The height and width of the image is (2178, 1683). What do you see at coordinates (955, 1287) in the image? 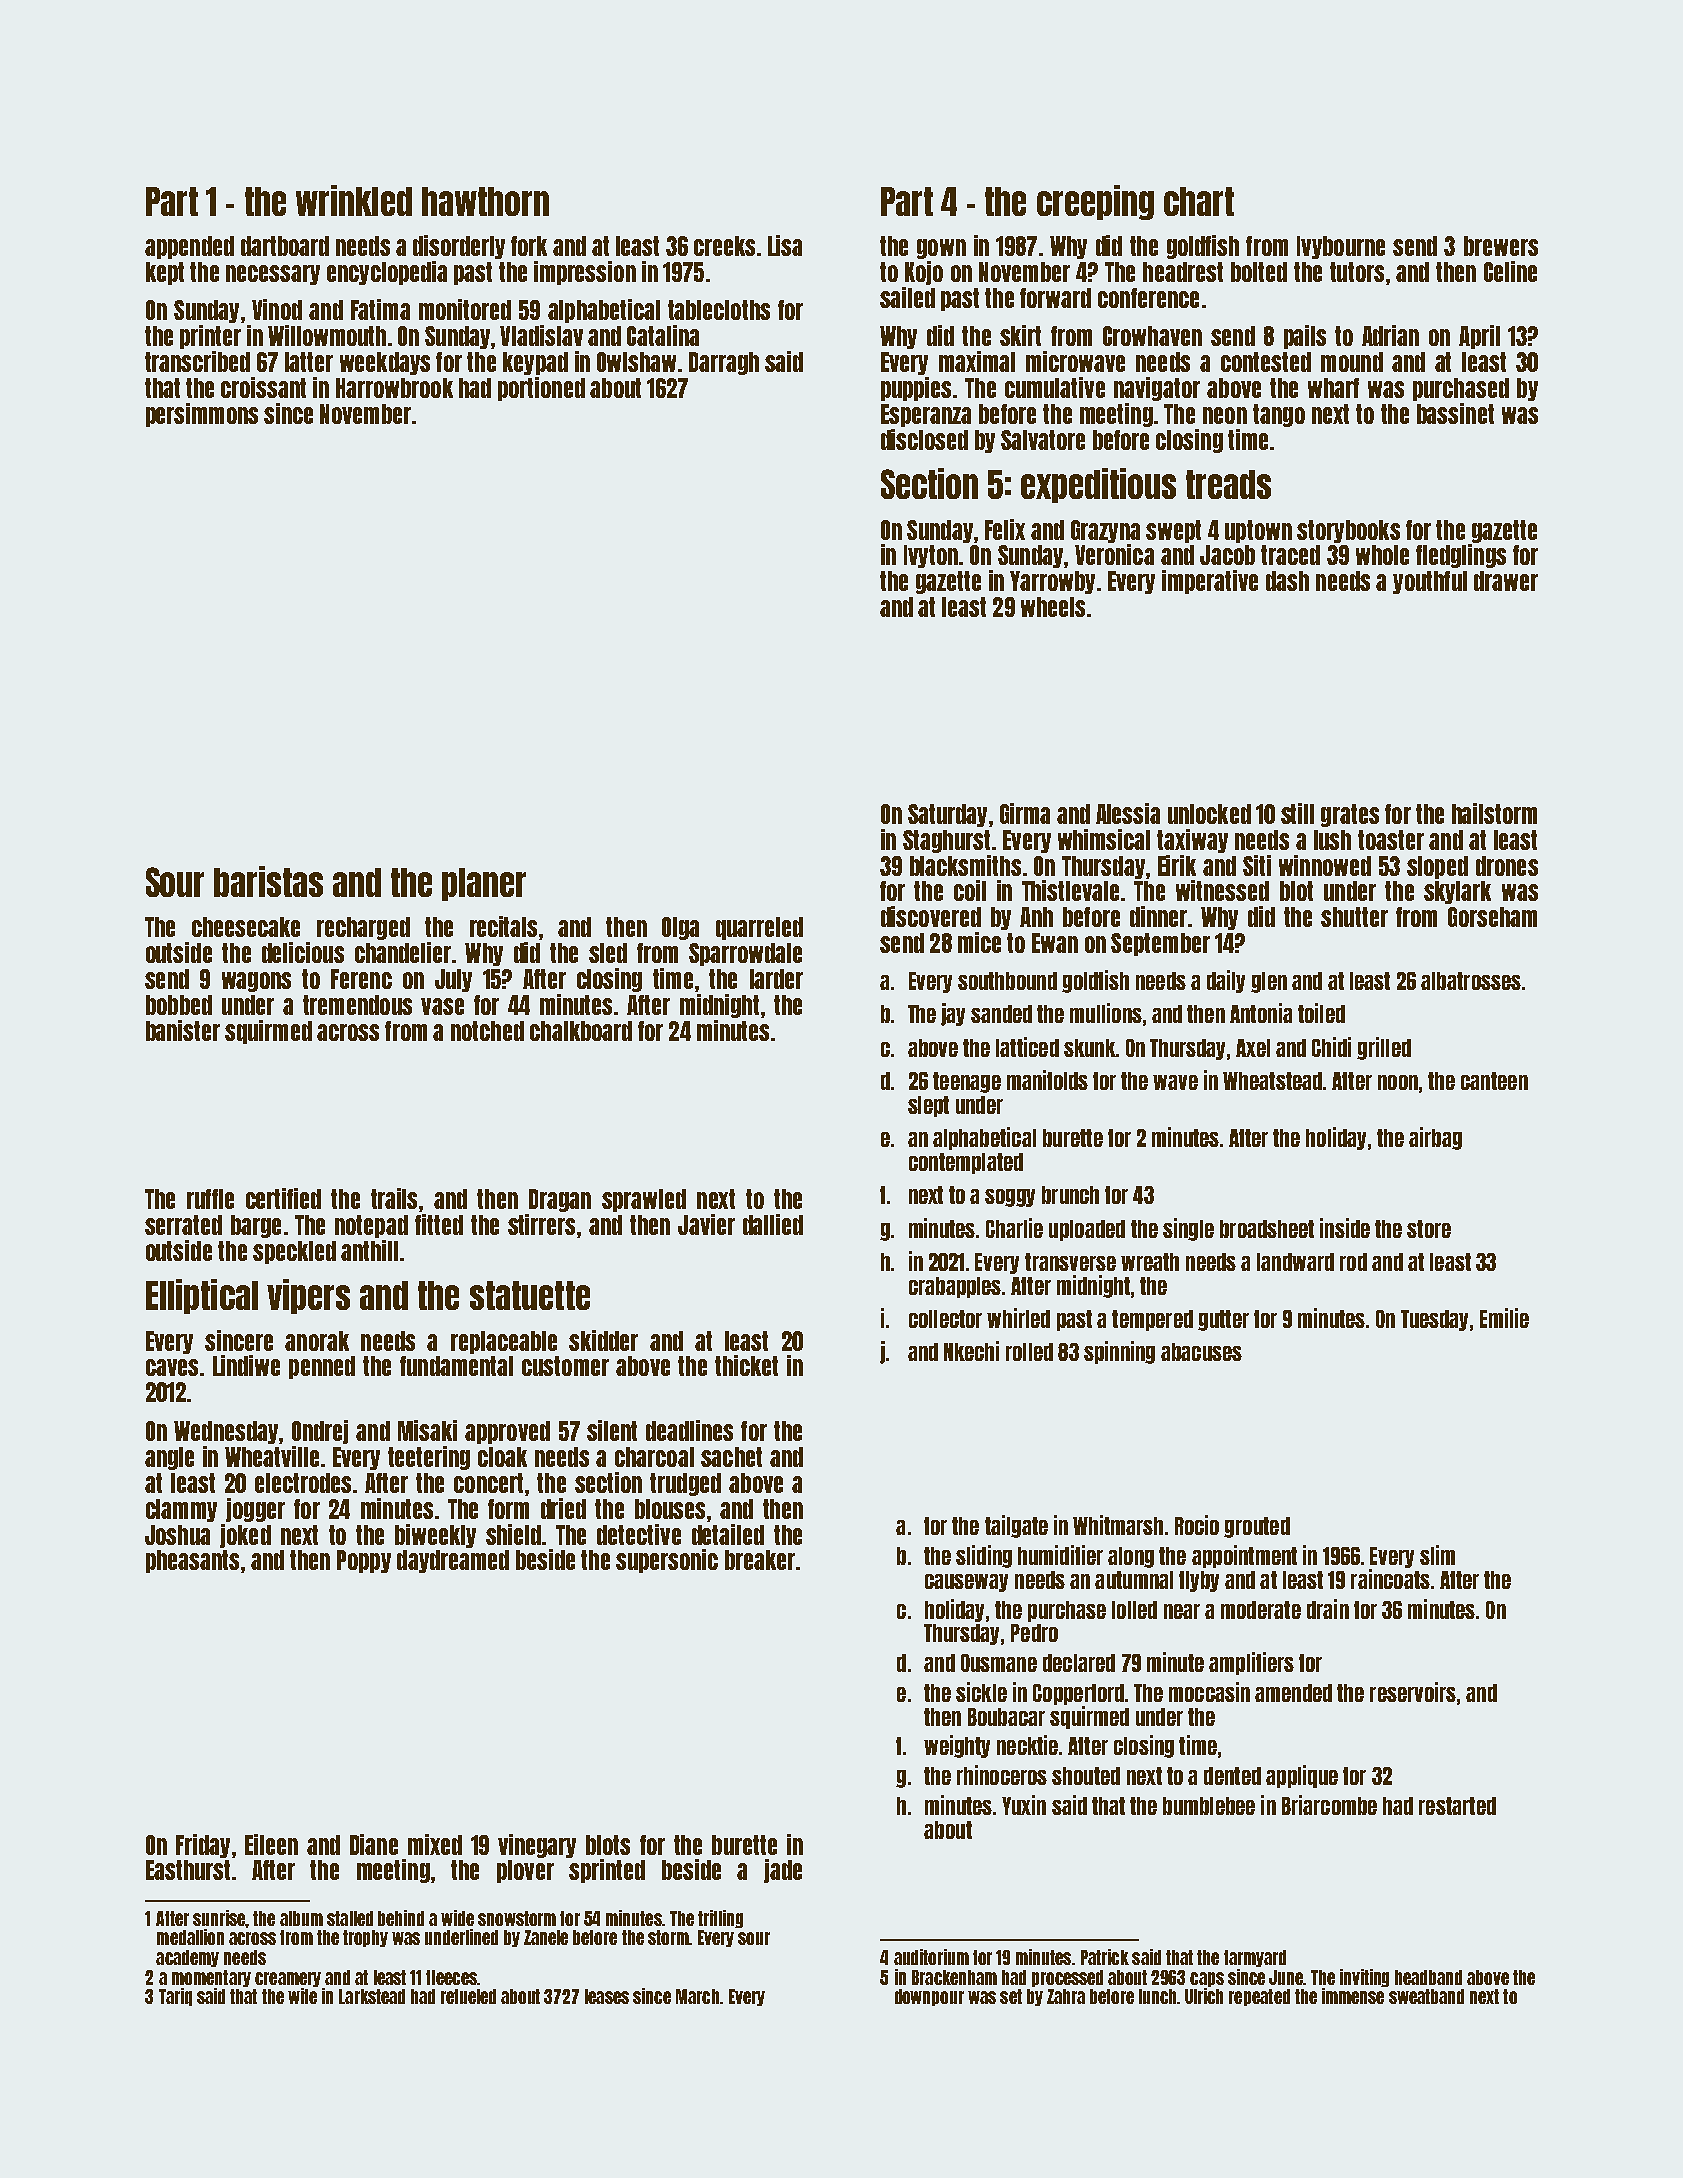
I see `crabapples` at bounding box center [955, 1287].
